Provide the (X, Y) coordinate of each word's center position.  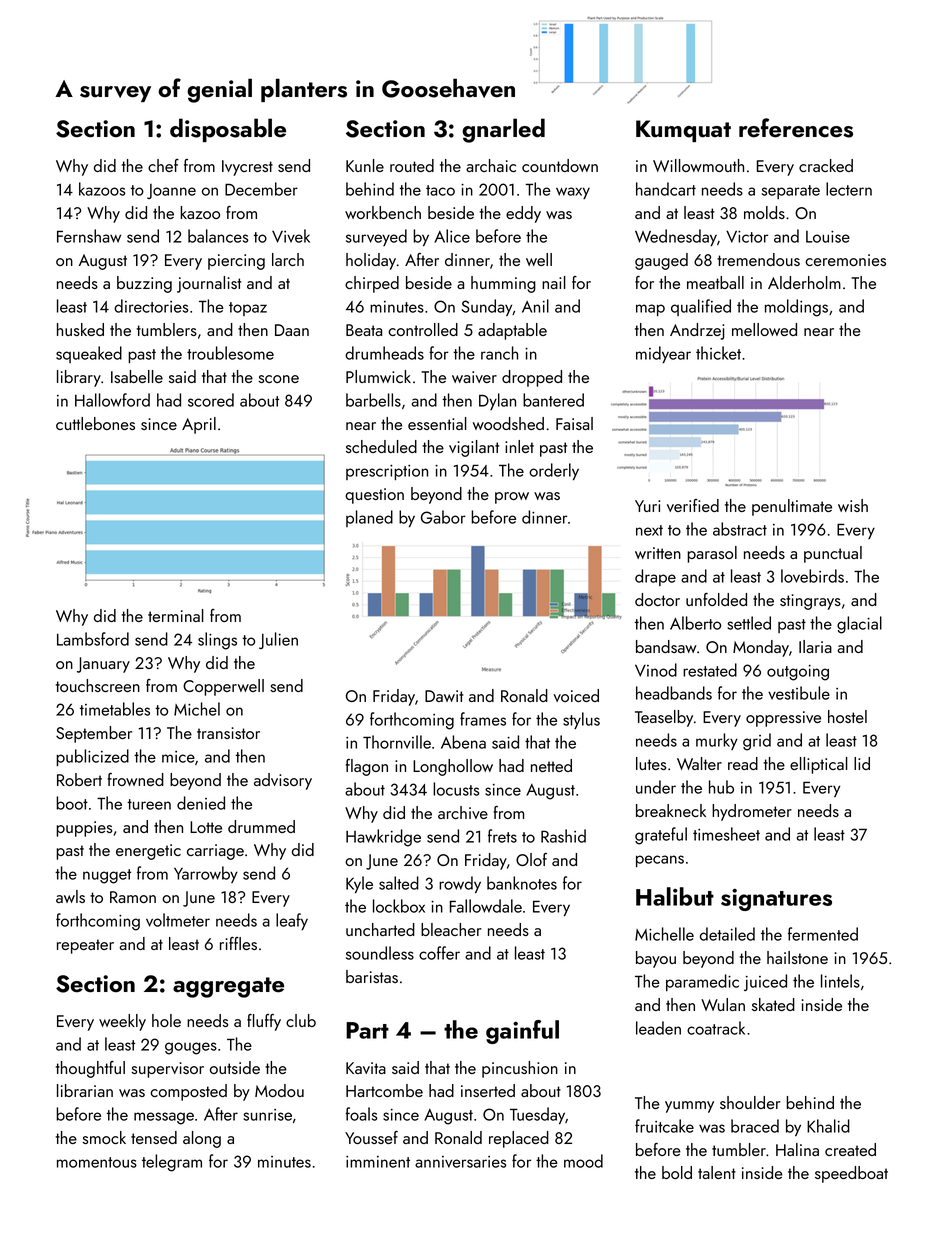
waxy (573, 193)
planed (369, 518)
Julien (278, 640)
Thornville (397, 742)
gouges (191, 1048)
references (796, 128)
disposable (228, 130)
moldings (796, 308)
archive (463, 812)
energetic (148, 852)
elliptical (819, 765)
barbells (373, 400)
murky (717, 741)
